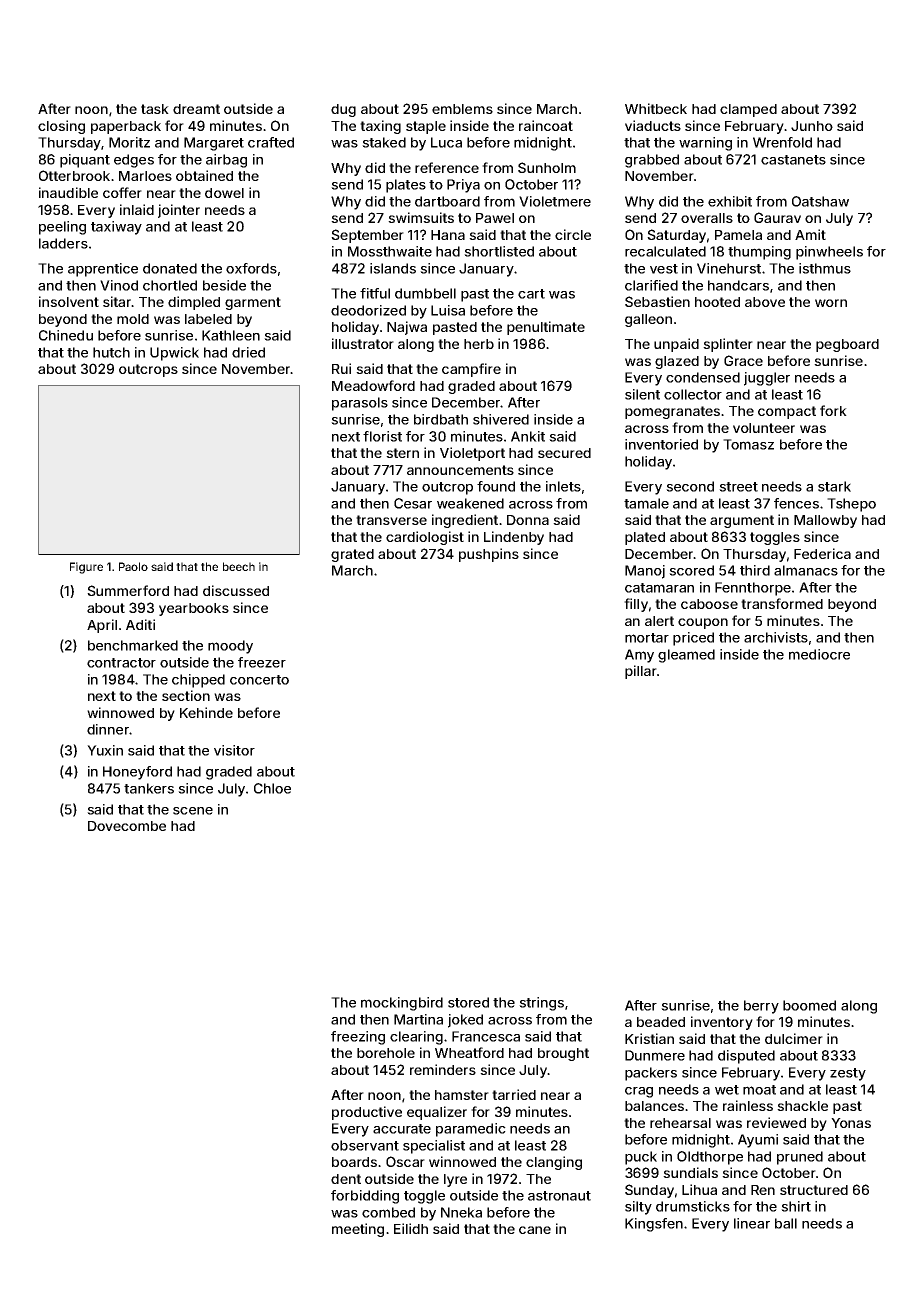  I want to click on pomegranates, so click(672, 412).
